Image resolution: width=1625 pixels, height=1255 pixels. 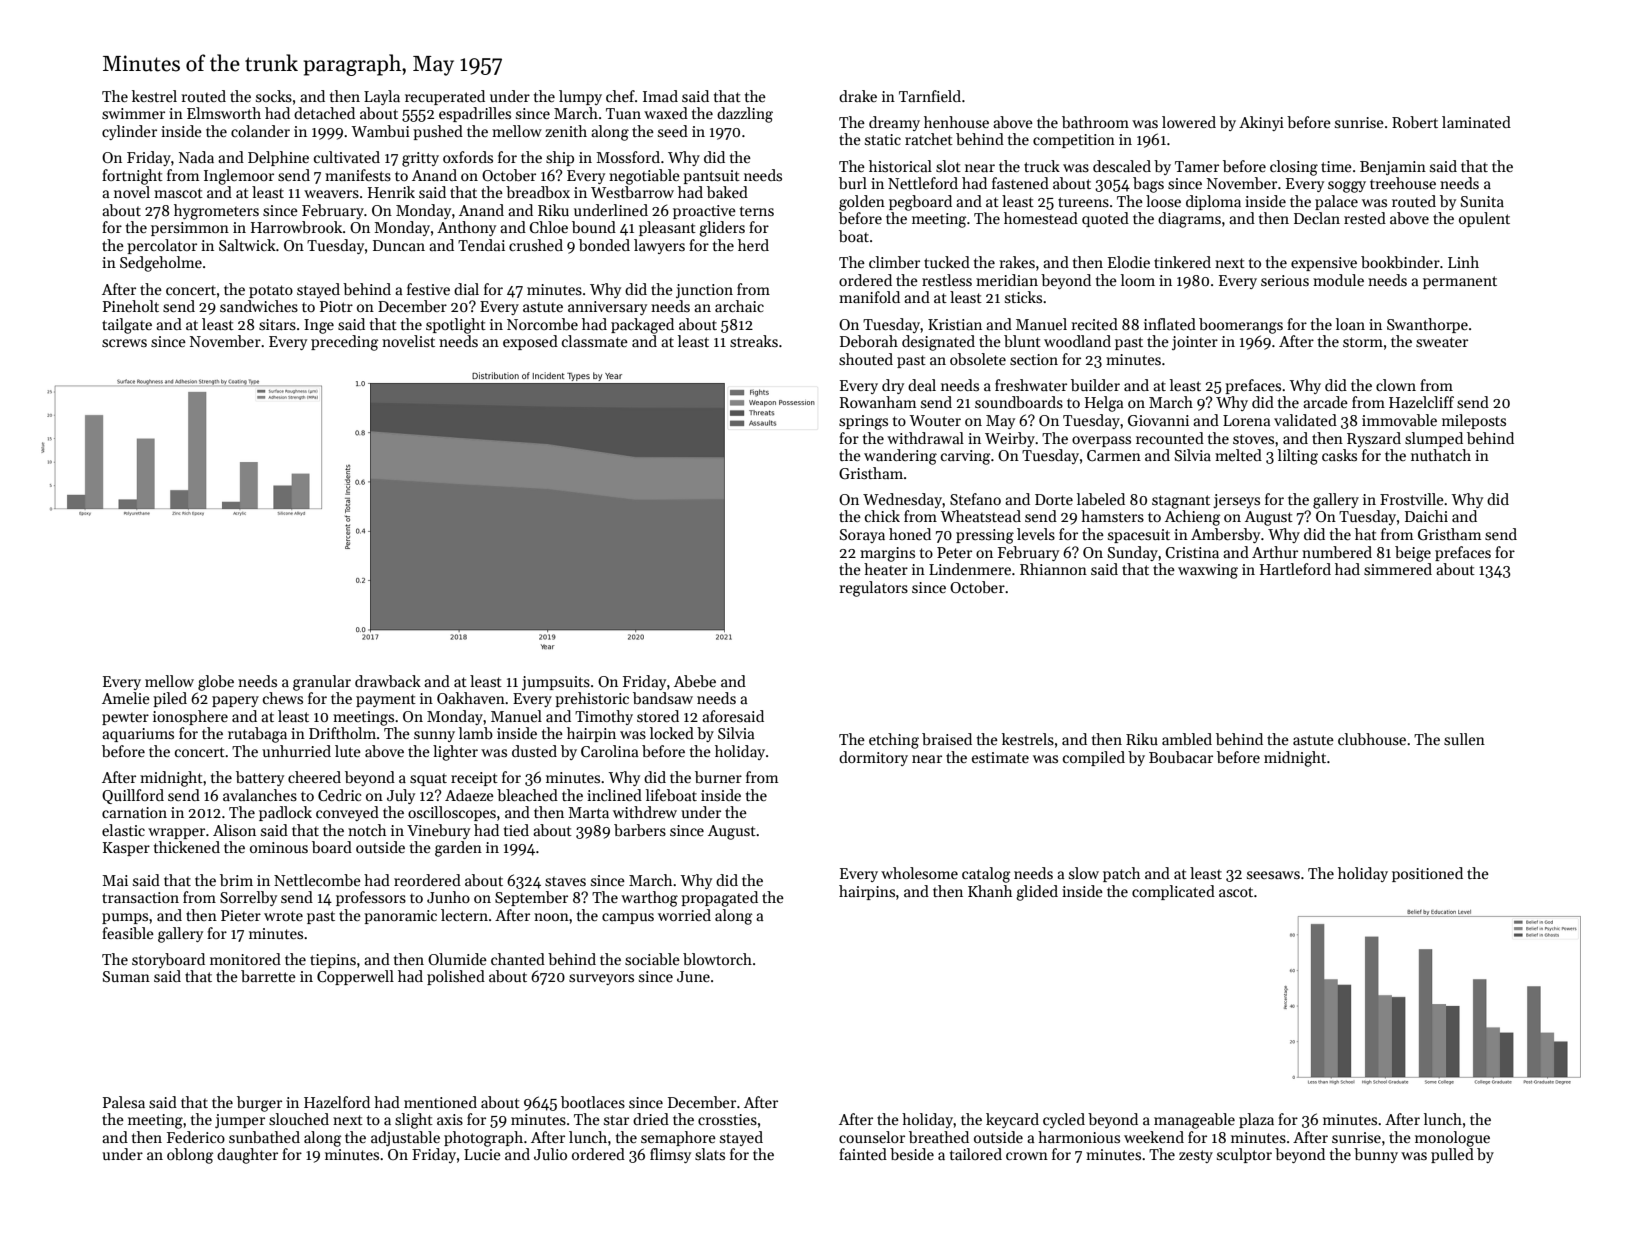 I want to click on Khanh, so click(x=990, y=891).
